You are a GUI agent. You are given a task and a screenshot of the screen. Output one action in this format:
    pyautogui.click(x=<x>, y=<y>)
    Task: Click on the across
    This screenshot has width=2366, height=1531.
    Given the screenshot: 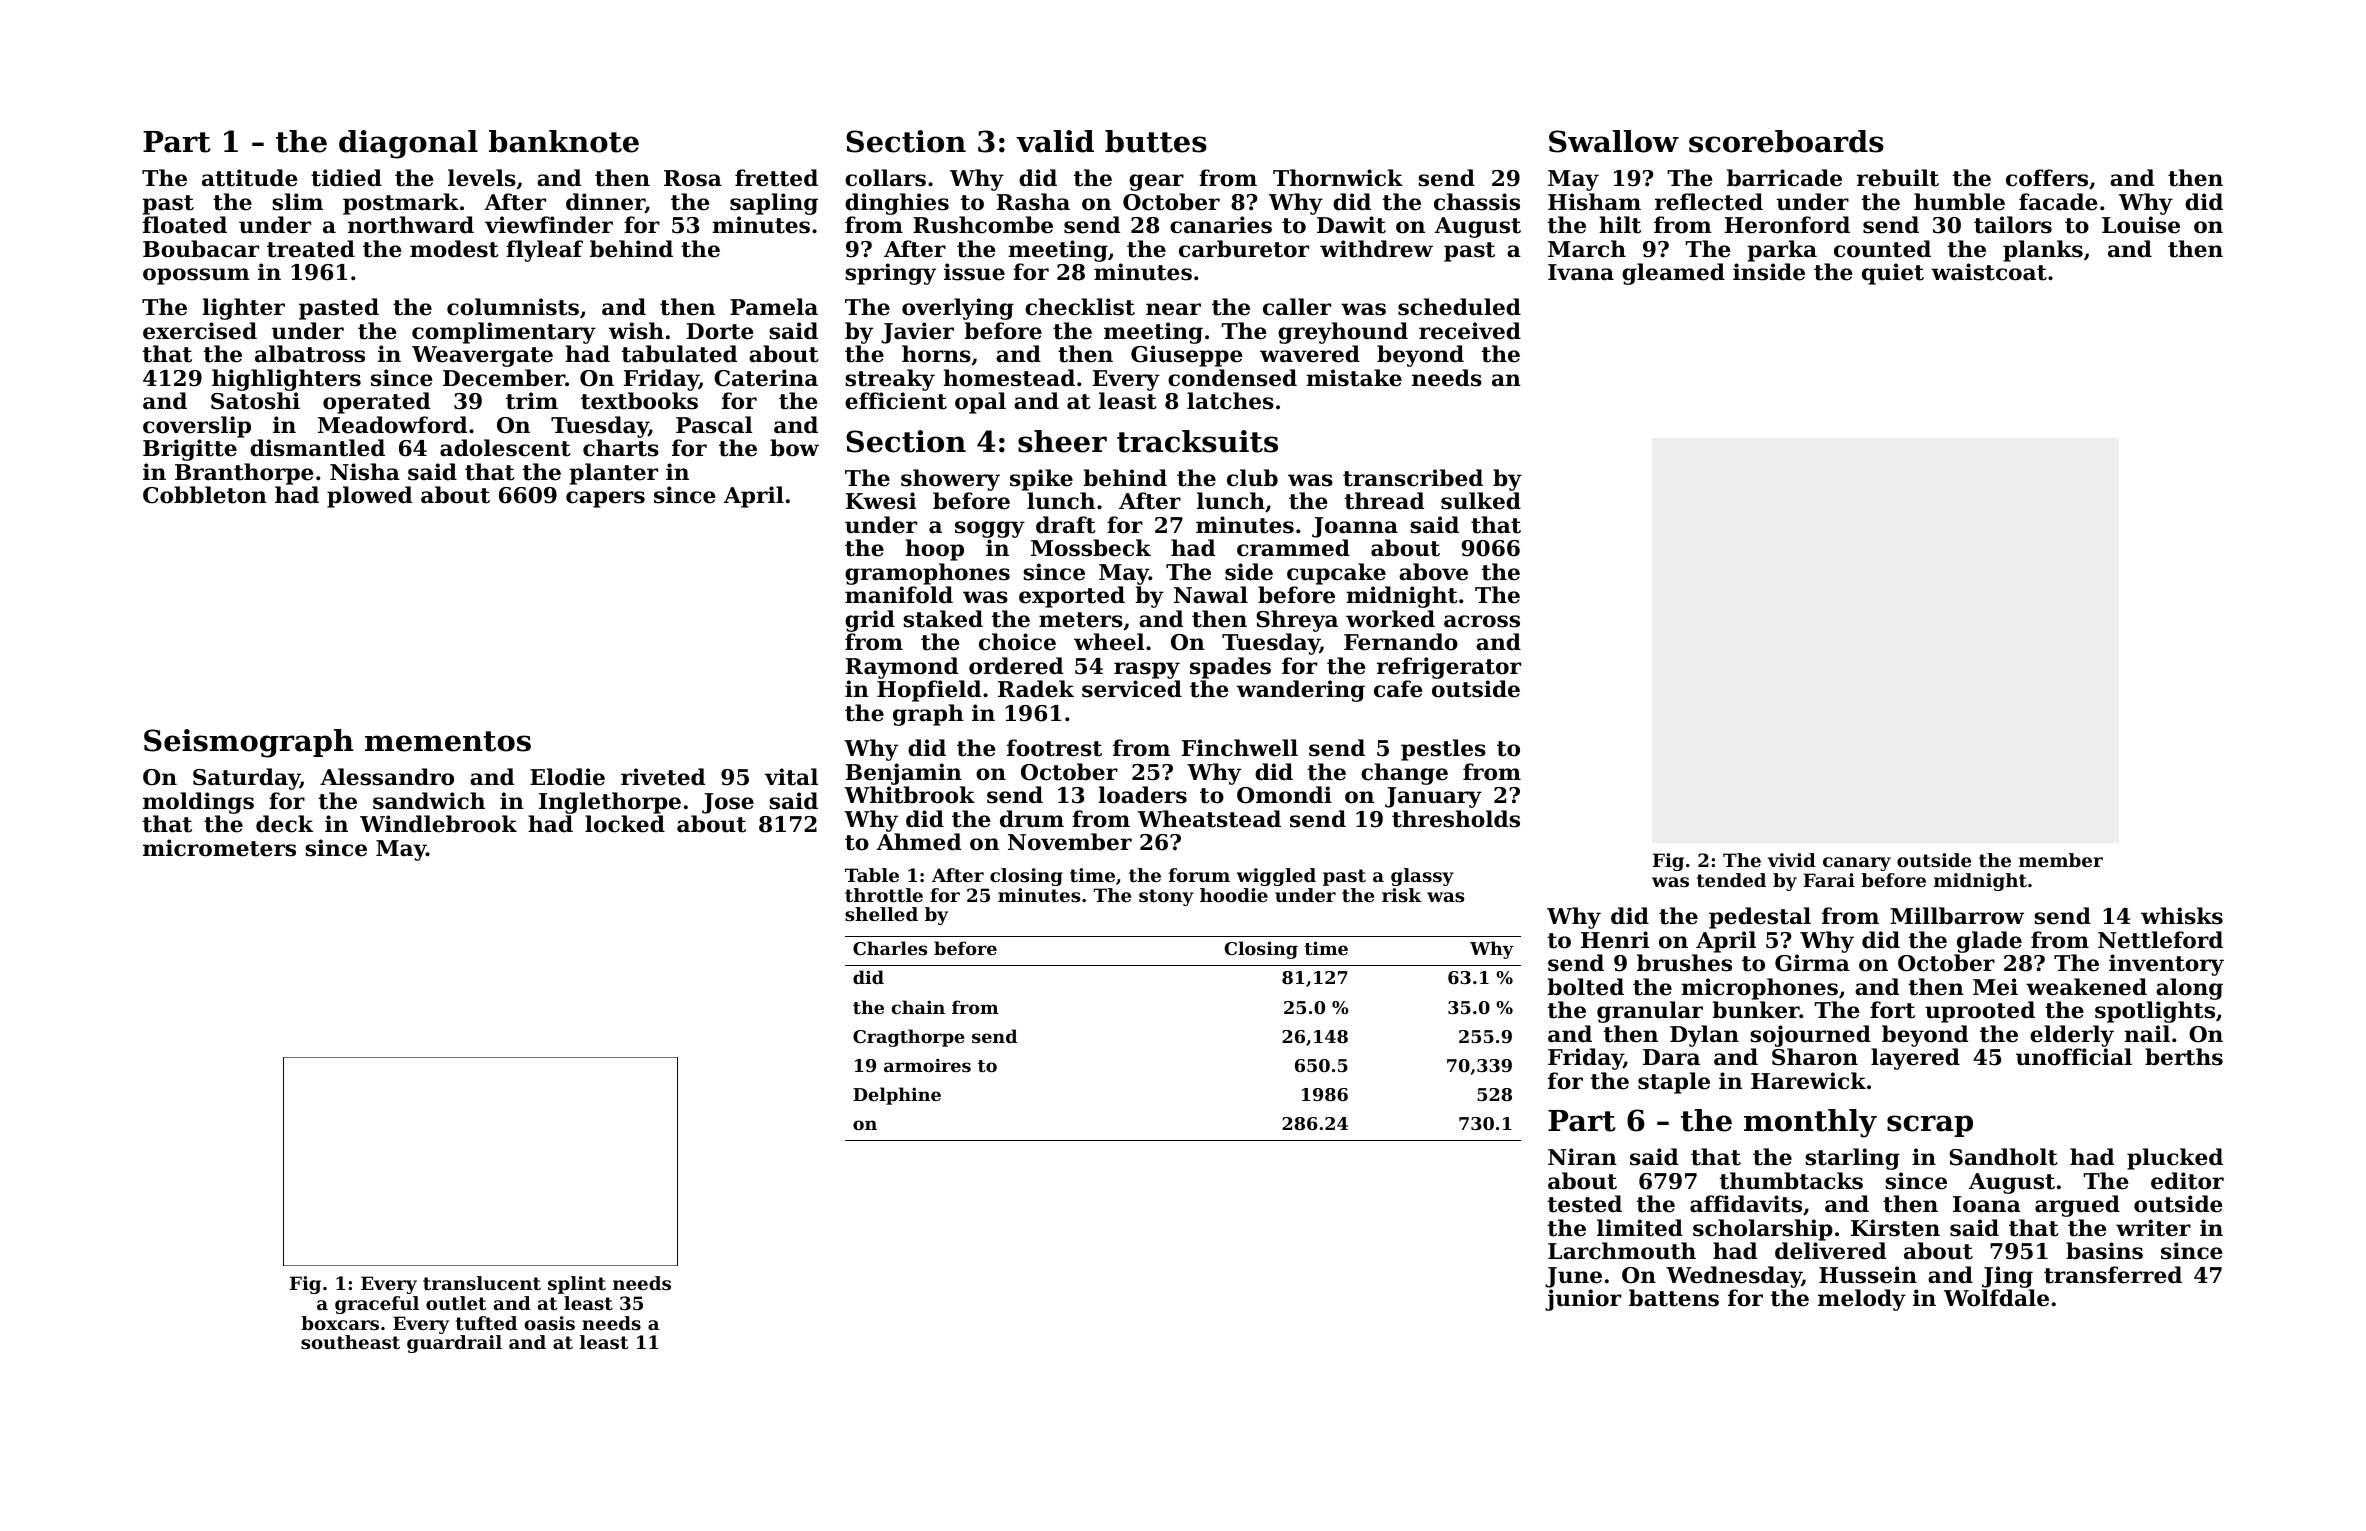 What is the action you would take?
    pyautogui.click(x=1482, y=621)
